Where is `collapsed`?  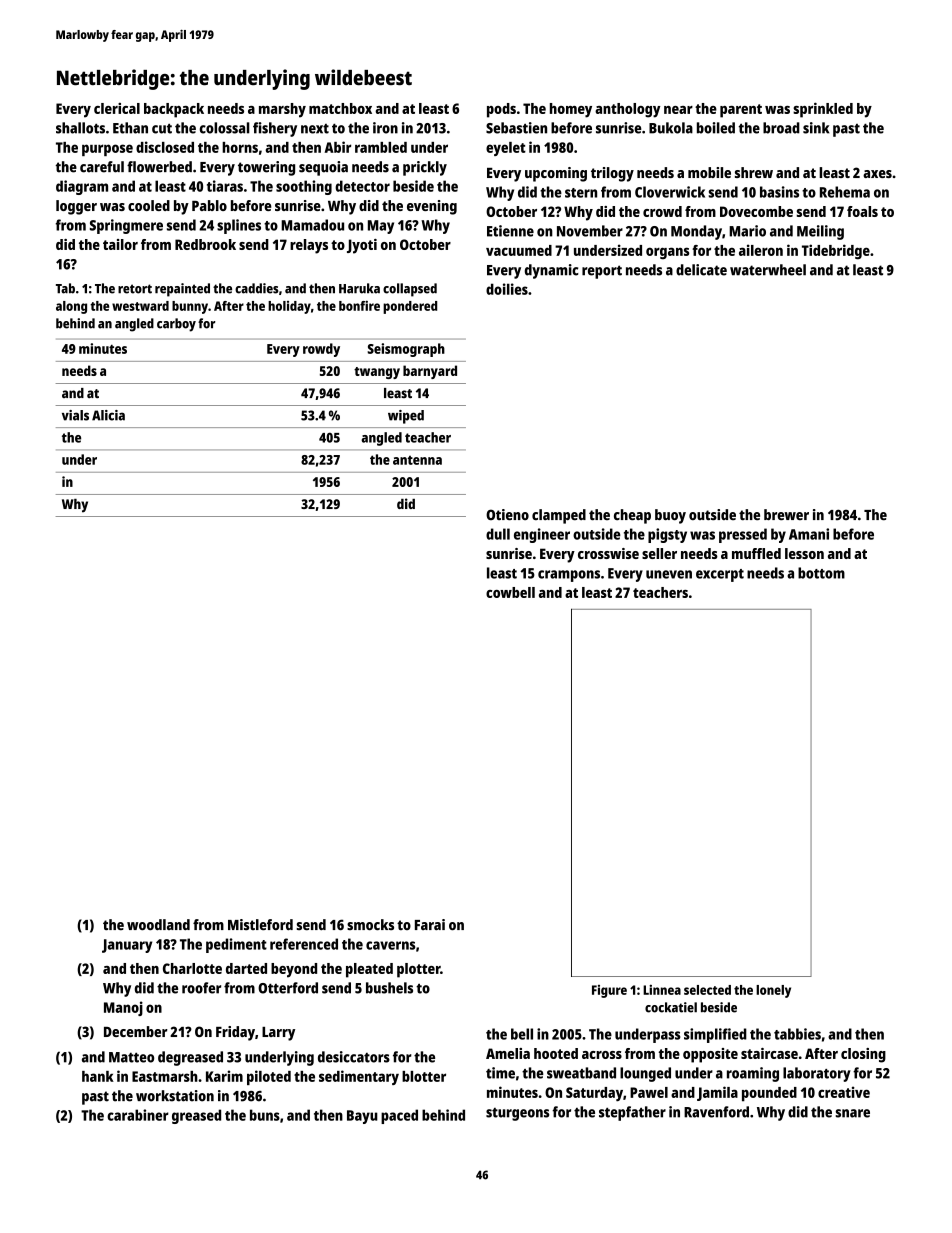
collapsed is located at coordinates (410, 290).
